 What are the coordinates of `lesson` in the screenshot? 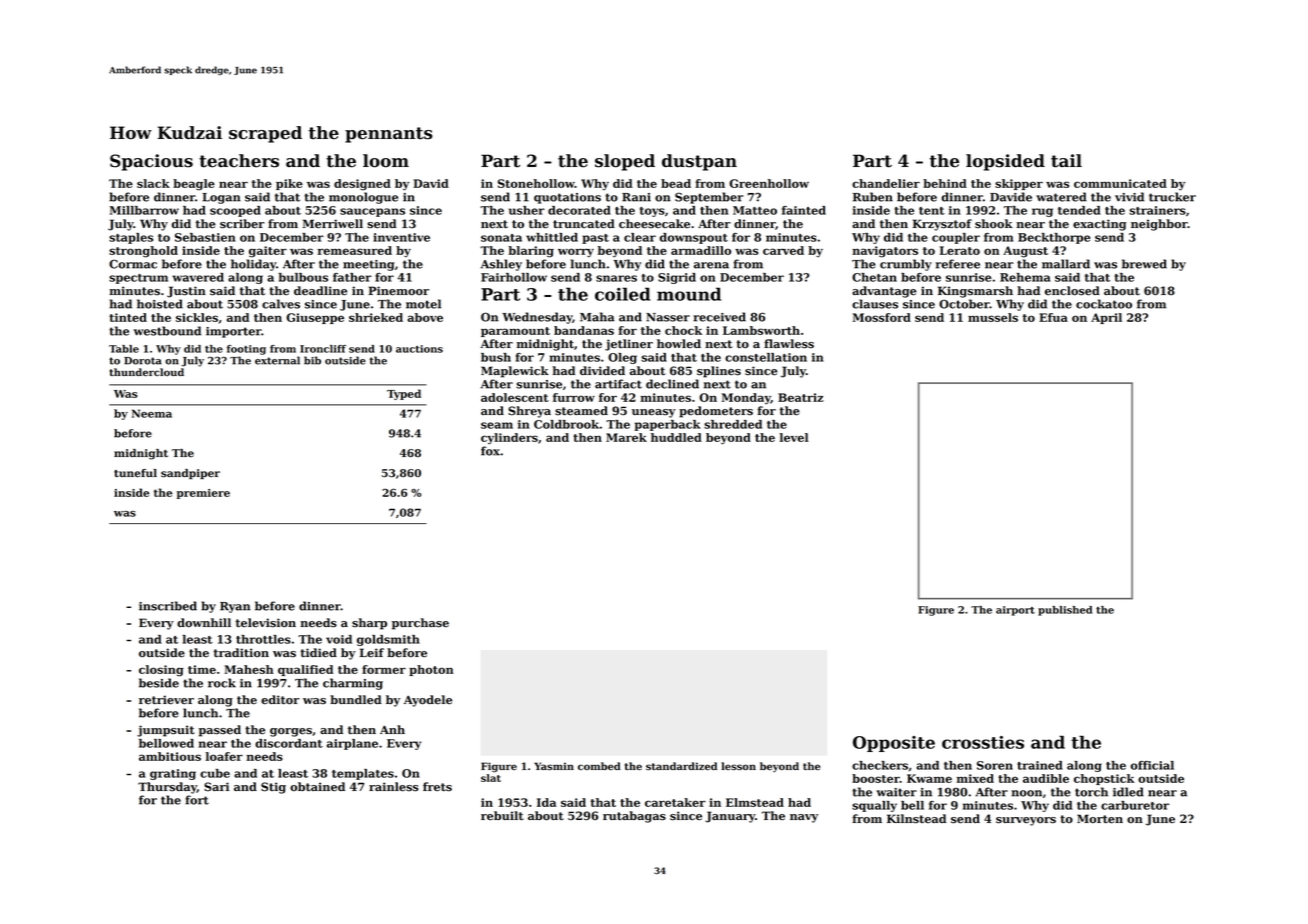 It's located at (738, 766).
